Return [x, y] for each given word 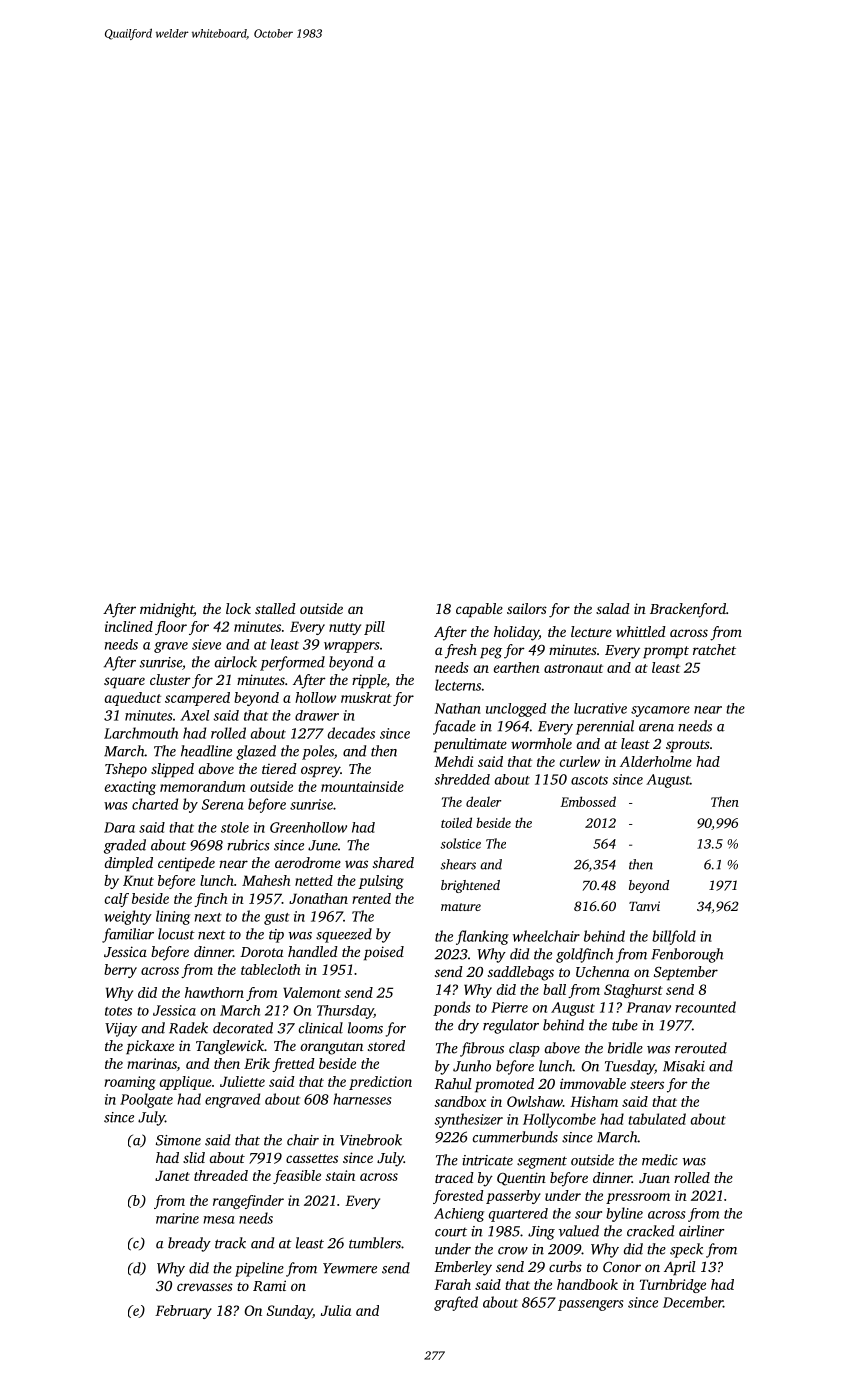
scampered [197, 699]
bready [189, 1244]
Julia [336, 1310]
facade [454, 727]
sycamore [660, 711]
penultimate [470, 745]
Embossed [588, 801]
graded [125, 846]
